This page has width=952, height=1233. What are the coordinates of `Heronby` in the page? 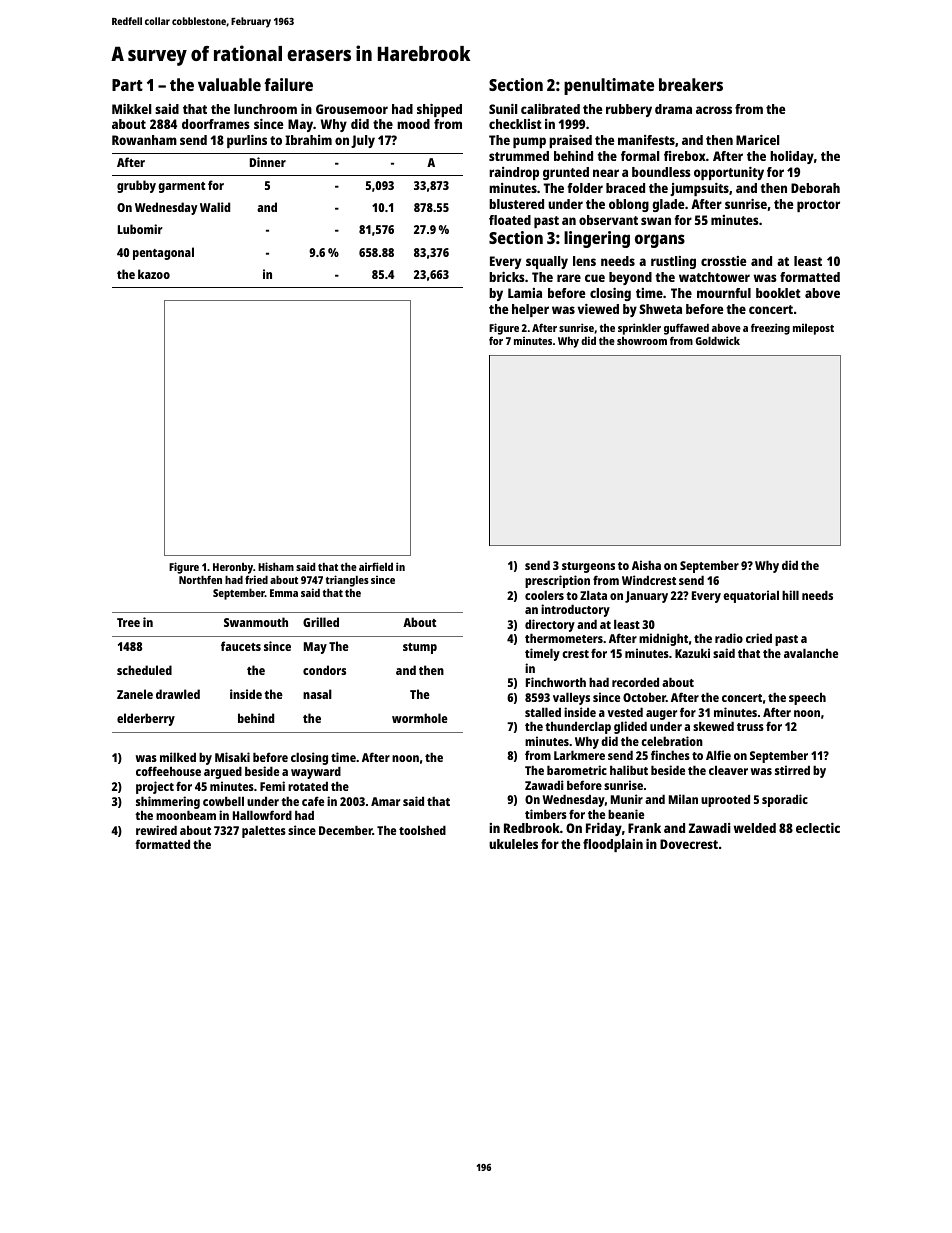 It's located at (233, 568).
